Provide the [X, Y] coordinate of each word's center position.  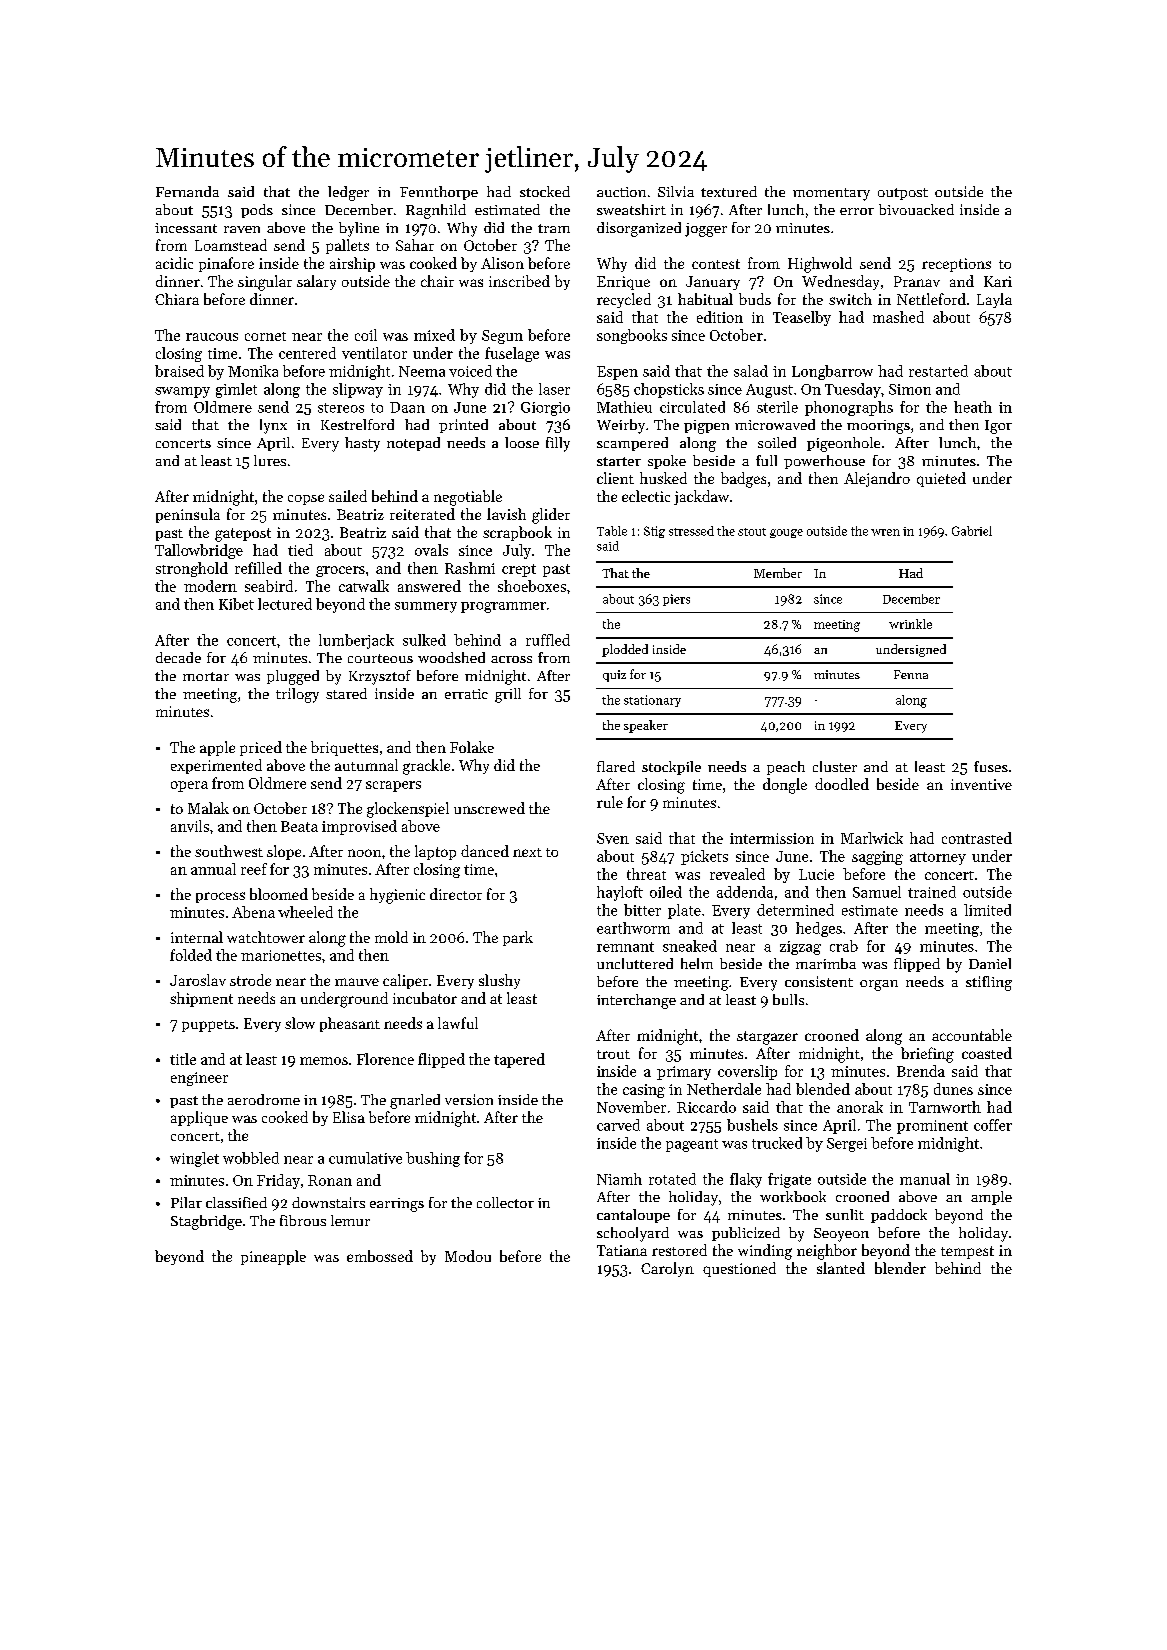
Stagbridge [206, 1222]
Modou [468, 1256]
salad [751, 371]
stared [346, 693]
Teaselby [802, 318]
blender [900, 1268]
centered [307, 353]
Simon [910, 389]
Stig [654, 532]
